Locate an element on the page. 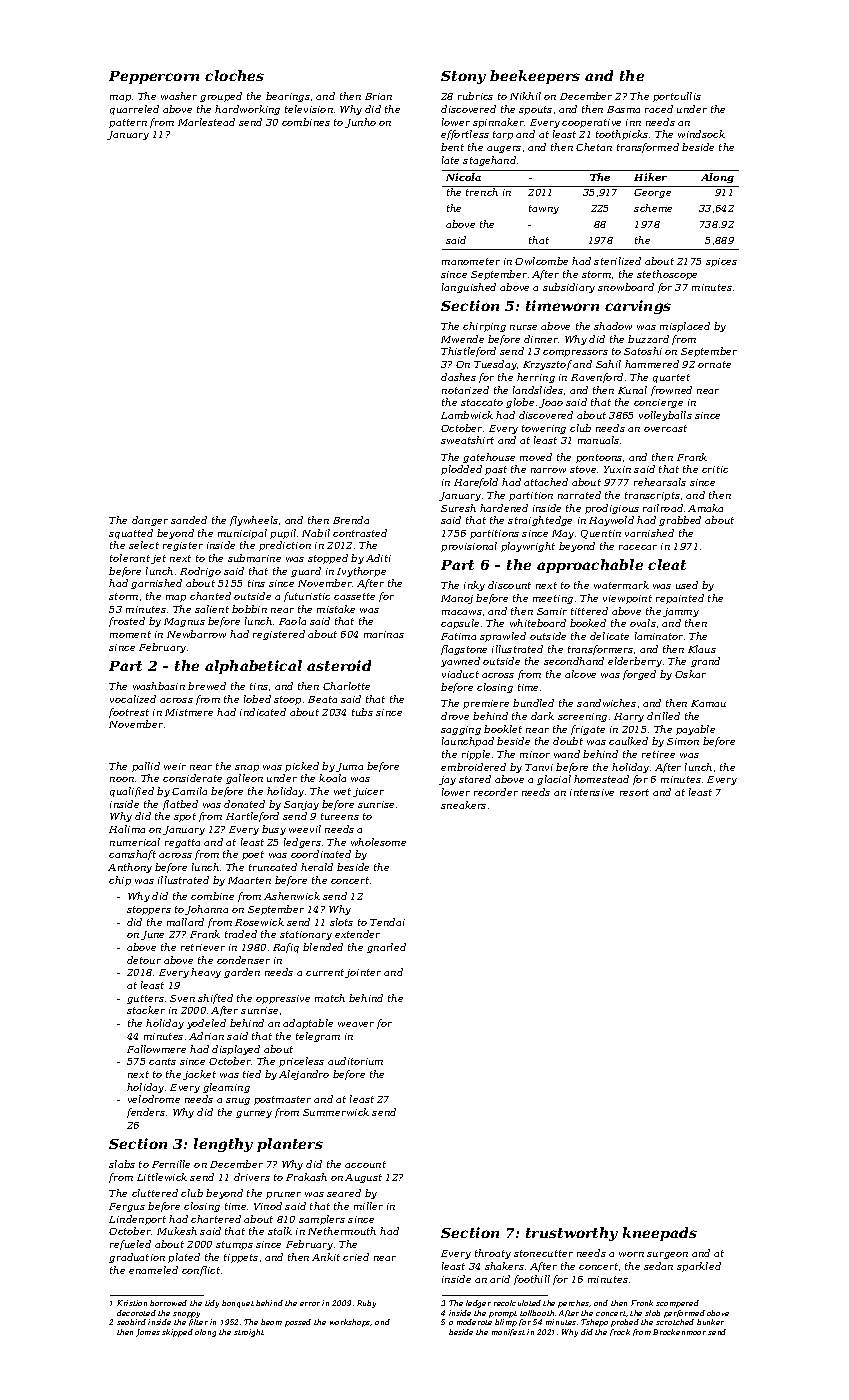 The height and width of the document is (1400, 849). workshops is located at coordinates (350, 1323).
